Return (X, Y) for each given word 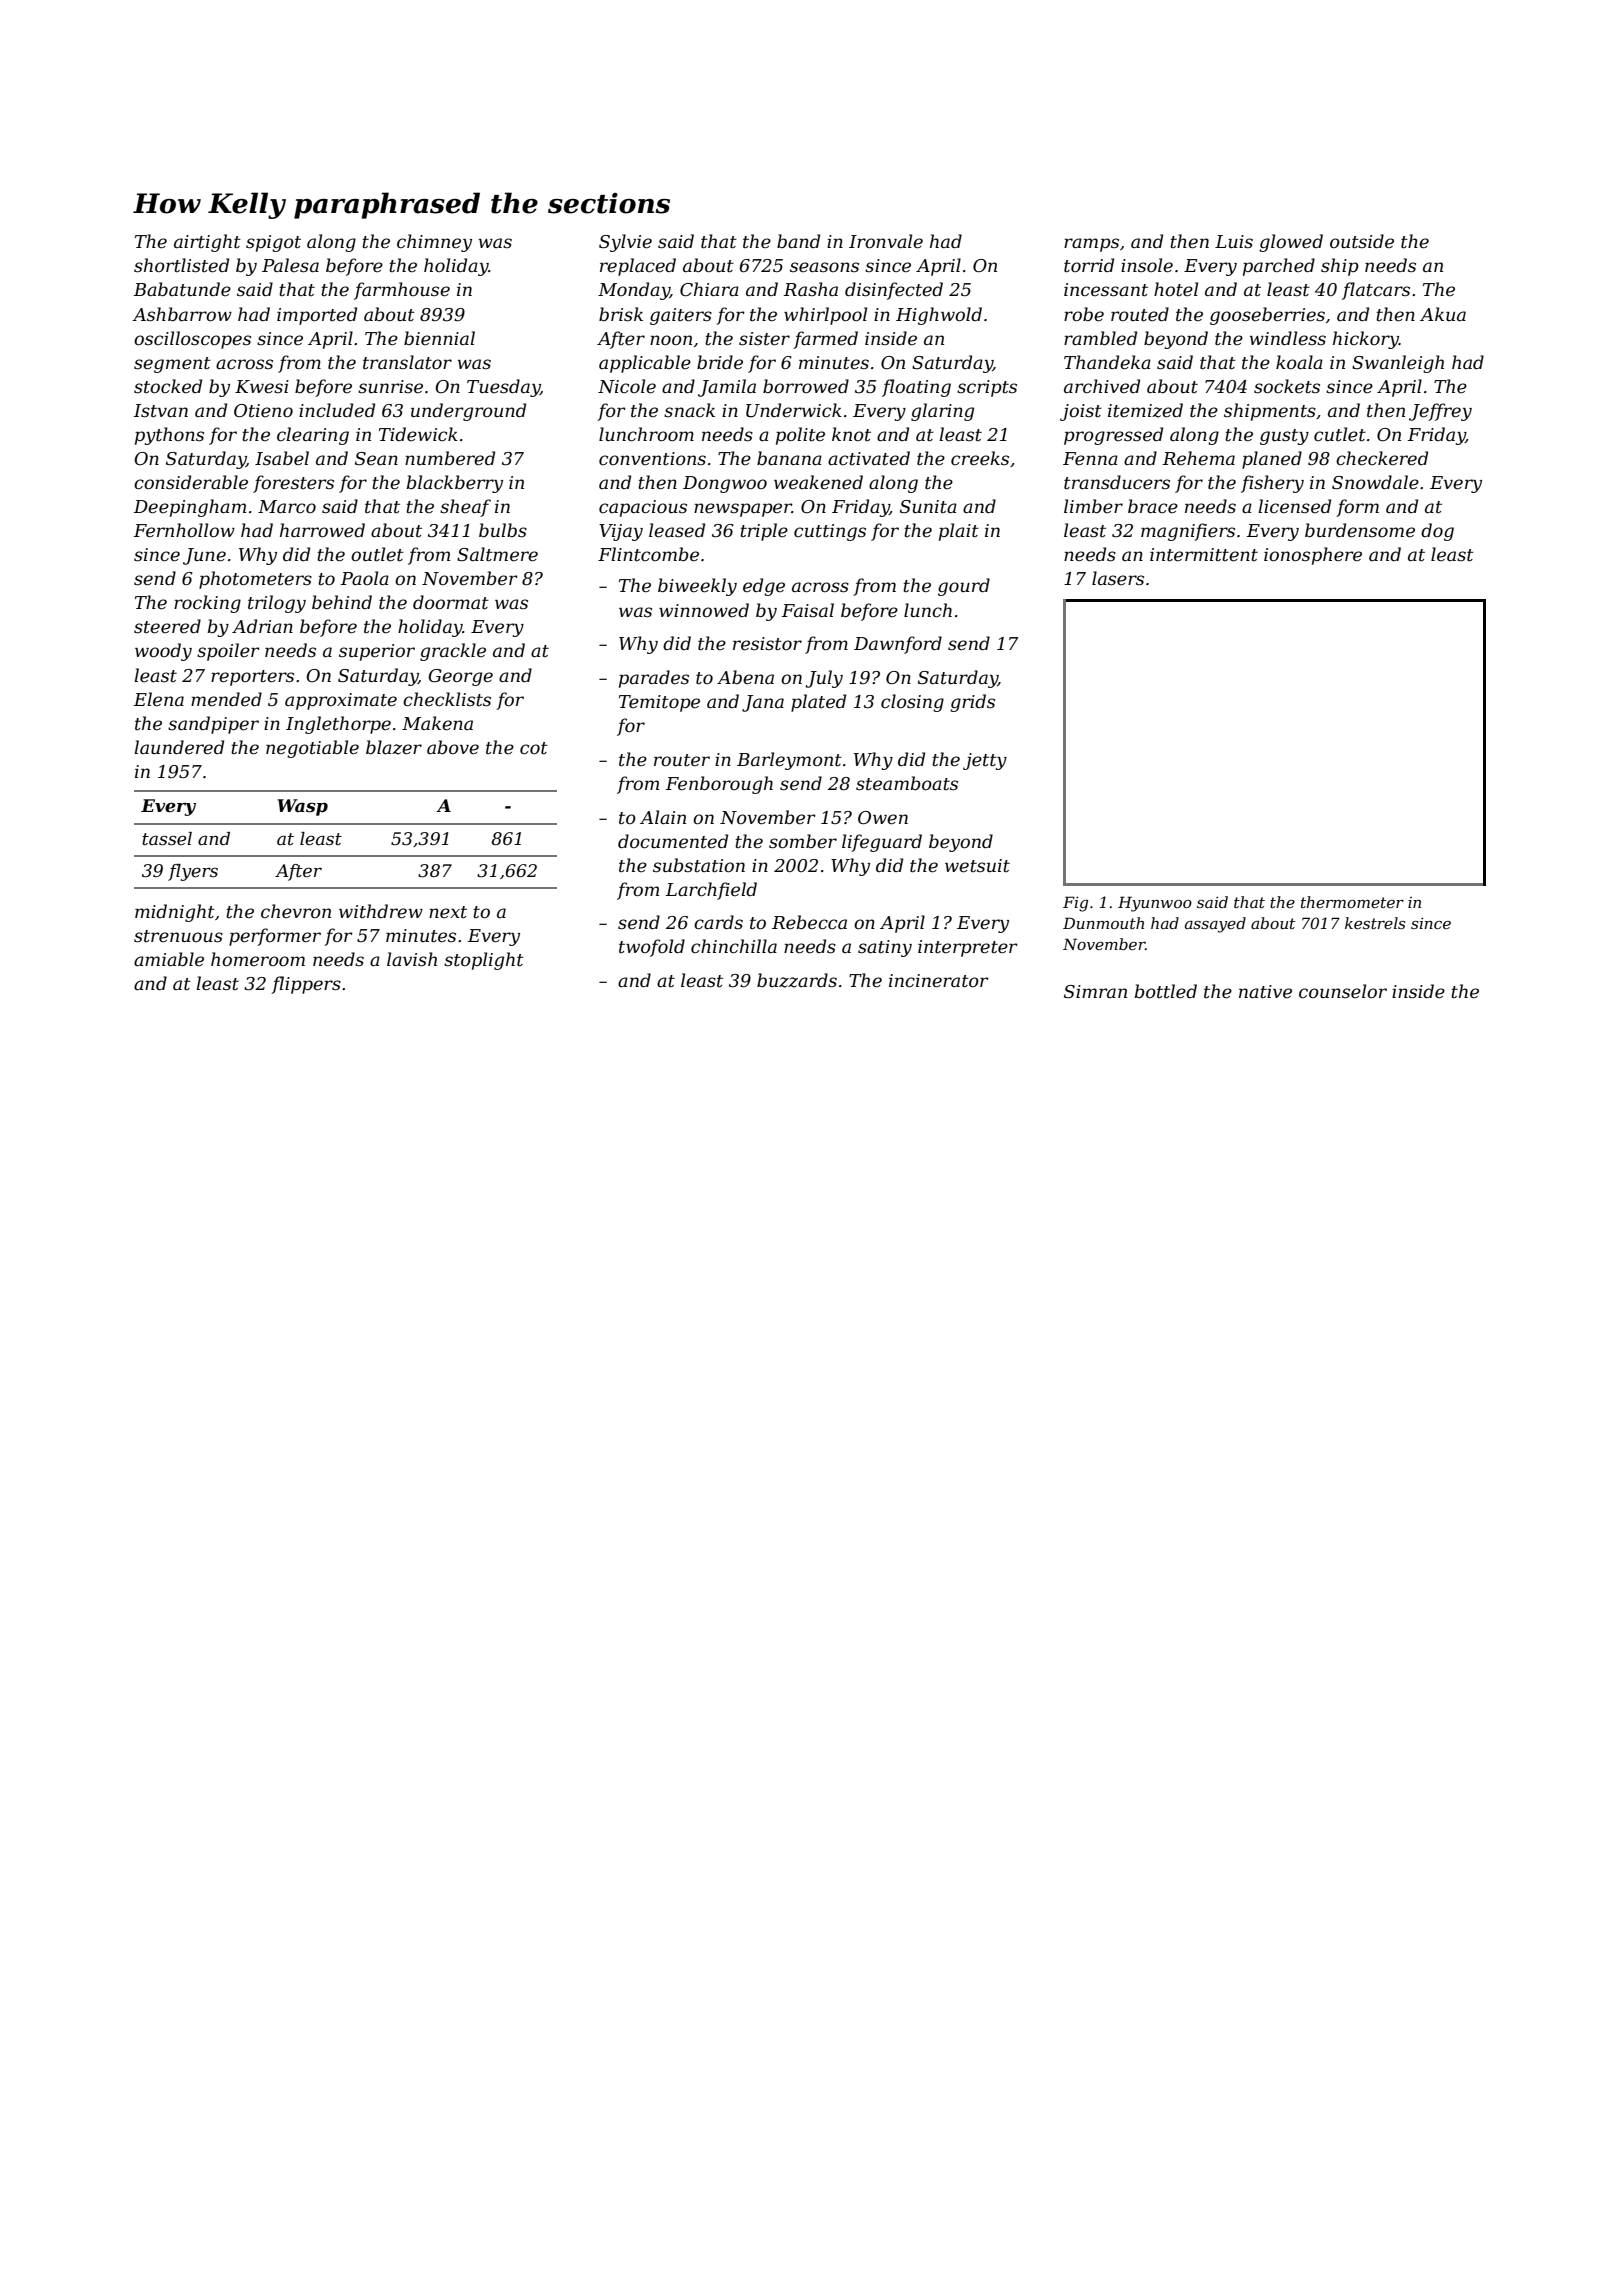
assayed (1215, 925)
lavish (412, 959)
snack (689, 410)
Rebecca (809, 922)
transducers (1117, 482)
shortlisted (181, 265)
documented (673, 841)
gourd (964, 587)
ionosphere (1313, 556)
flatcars (1376, 291)
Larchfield (711, 891)
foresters (293, 484)
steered (167, 626)
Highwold (939, 316)
